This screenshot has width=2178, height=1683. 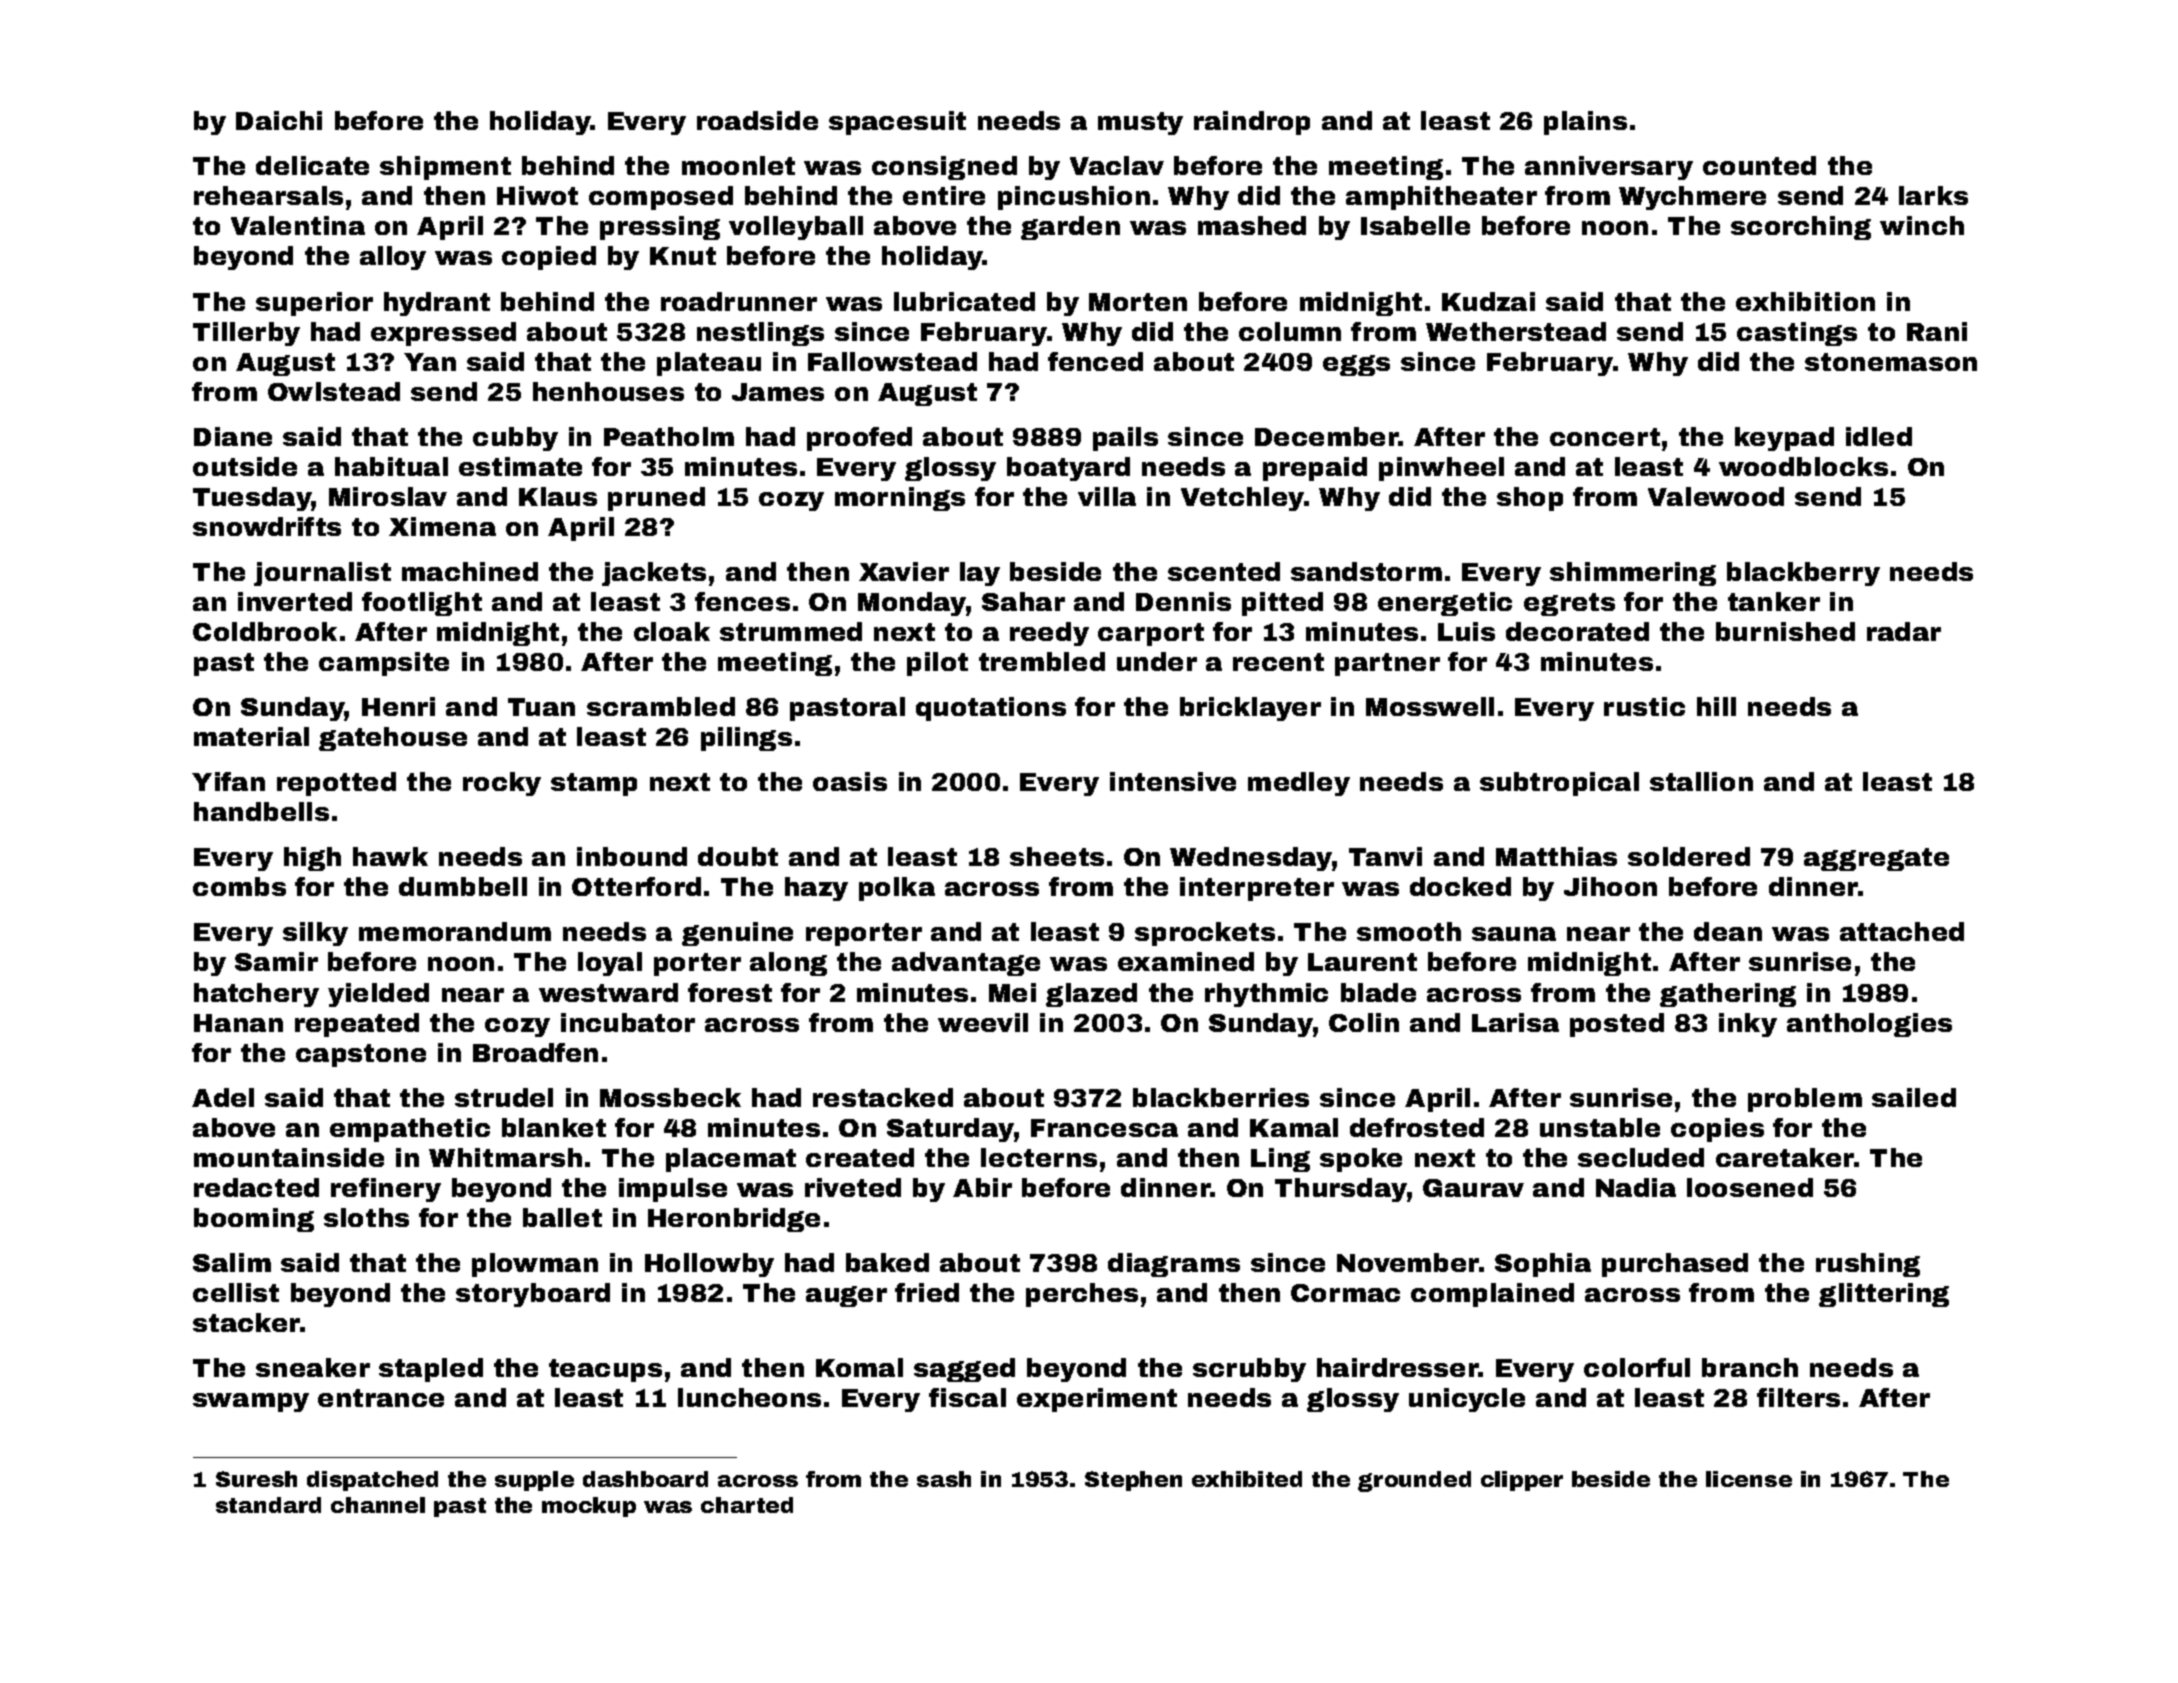 I want to click on Komal, so click(x=859, y=1367).
